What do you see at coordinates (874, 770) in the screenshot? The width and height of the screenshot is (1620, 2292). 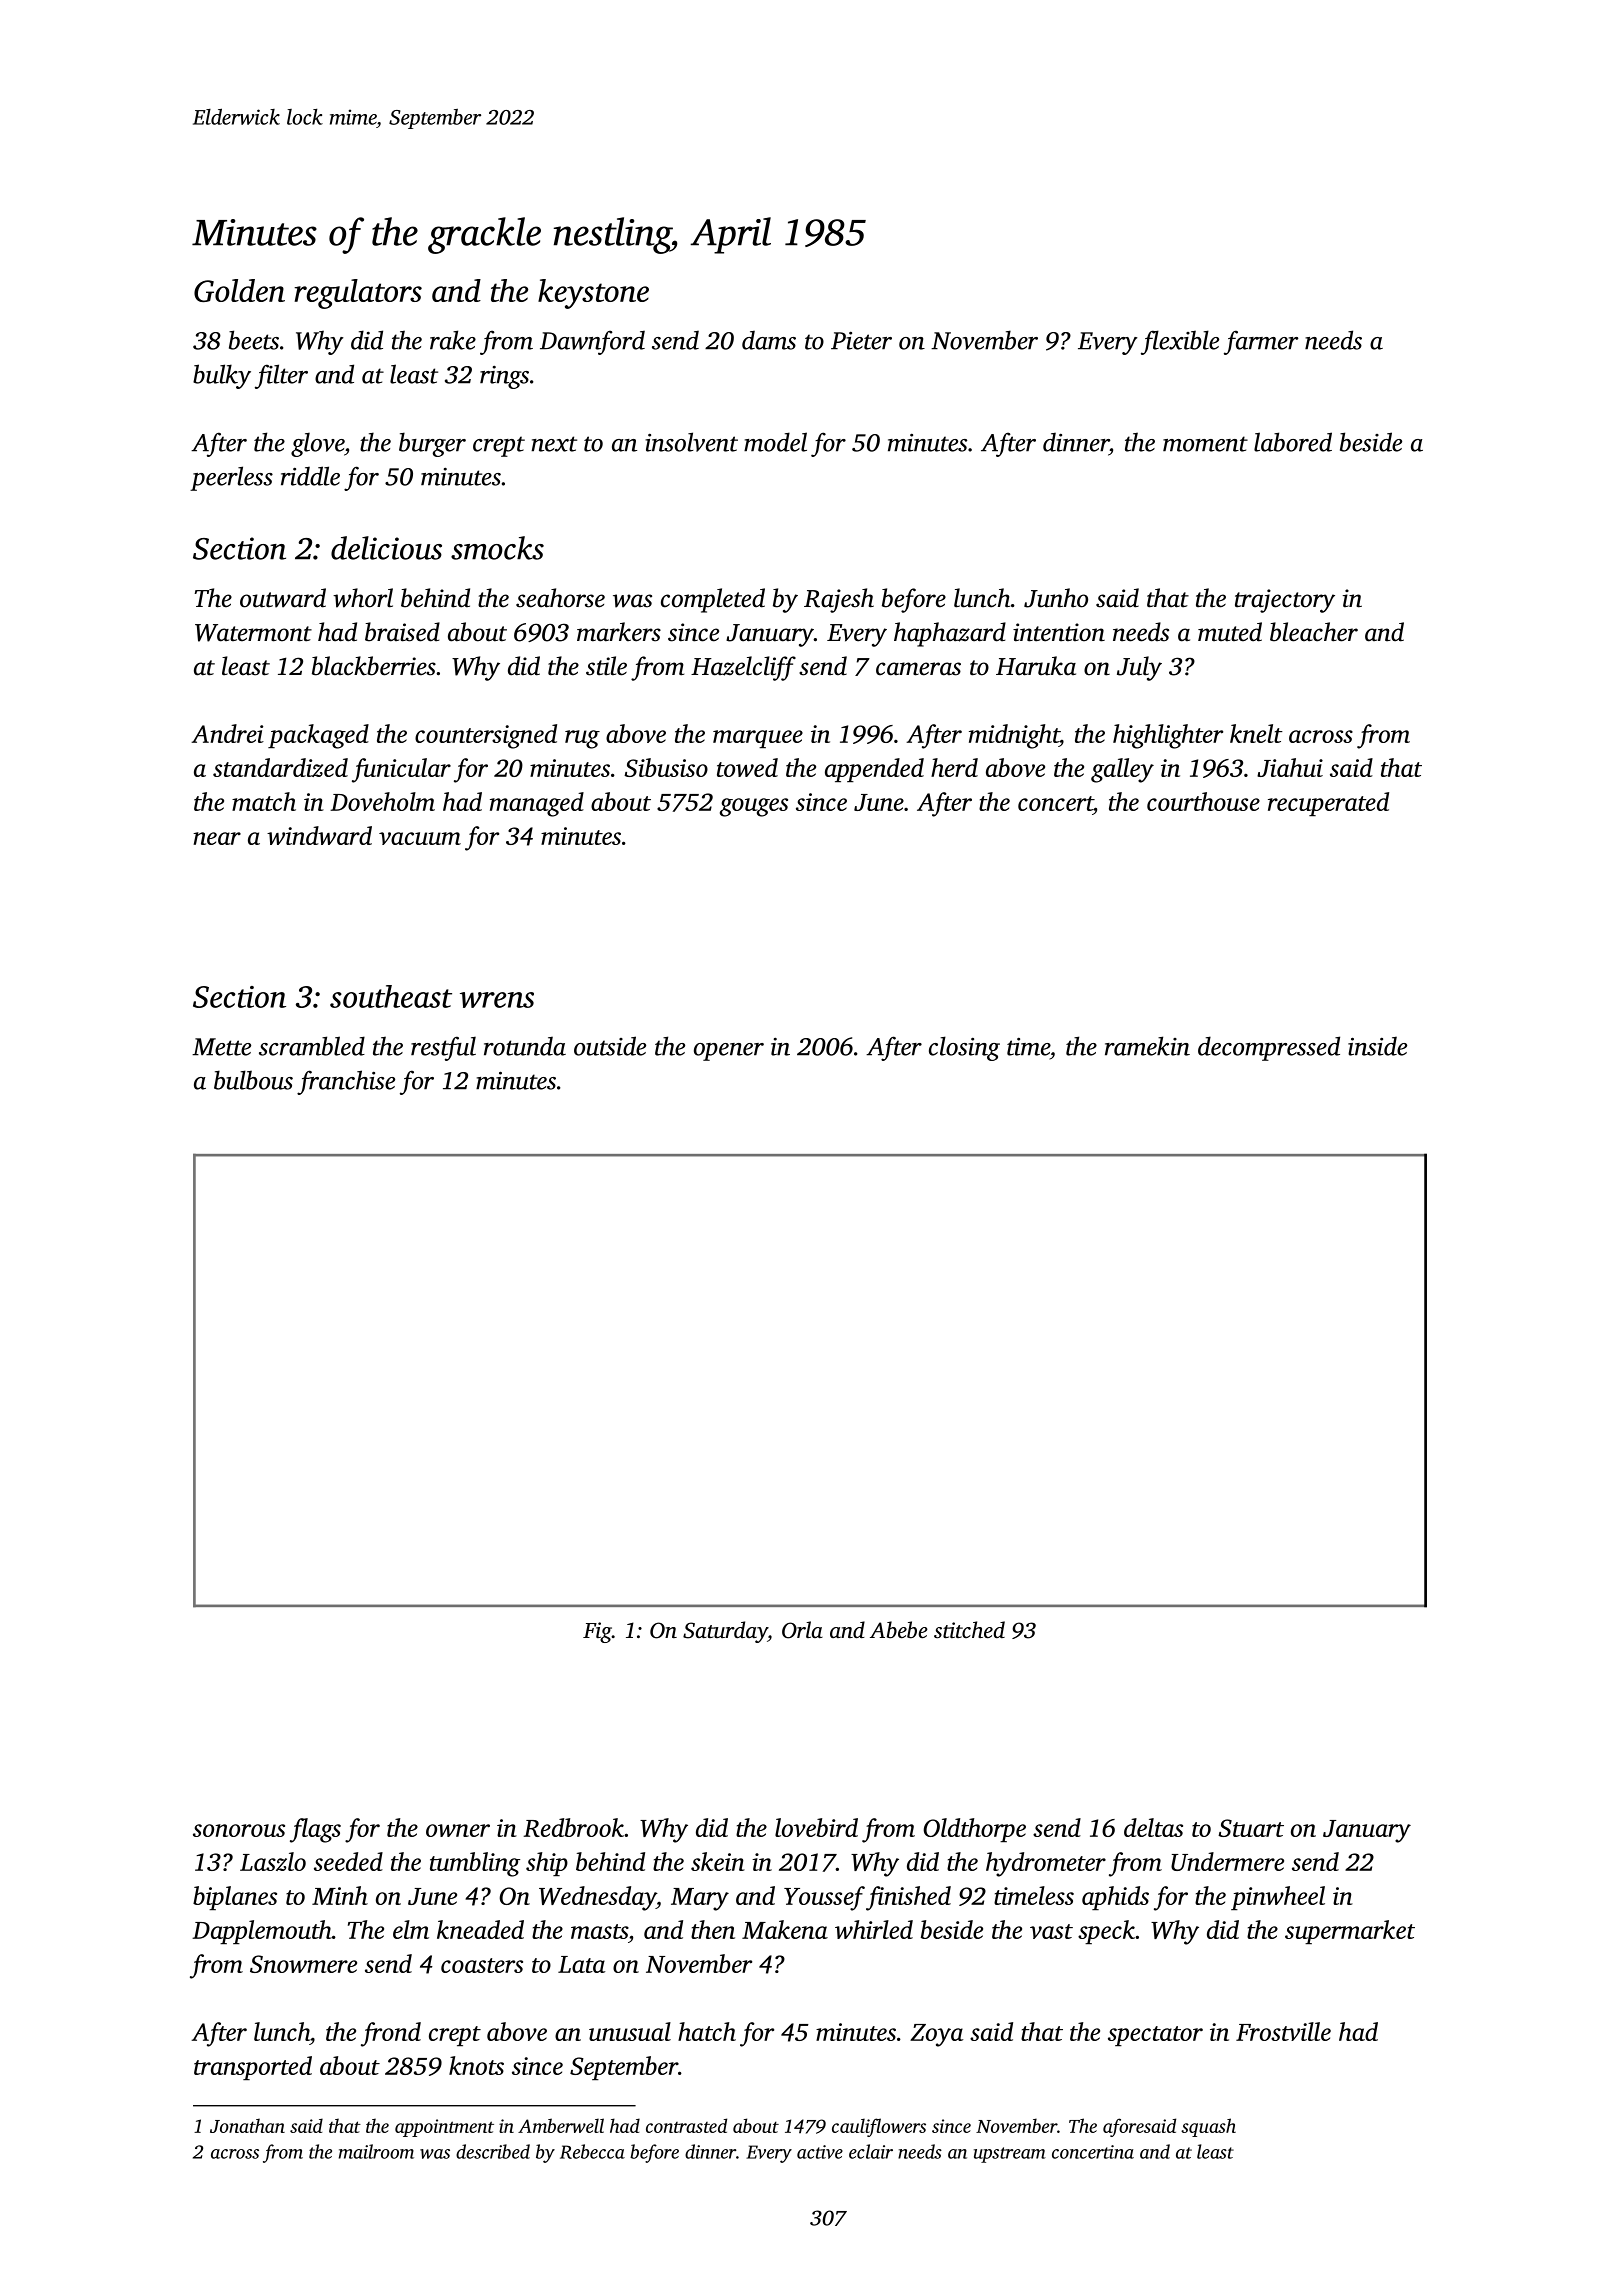 I see `appended` at bounding box center [874, 770].
